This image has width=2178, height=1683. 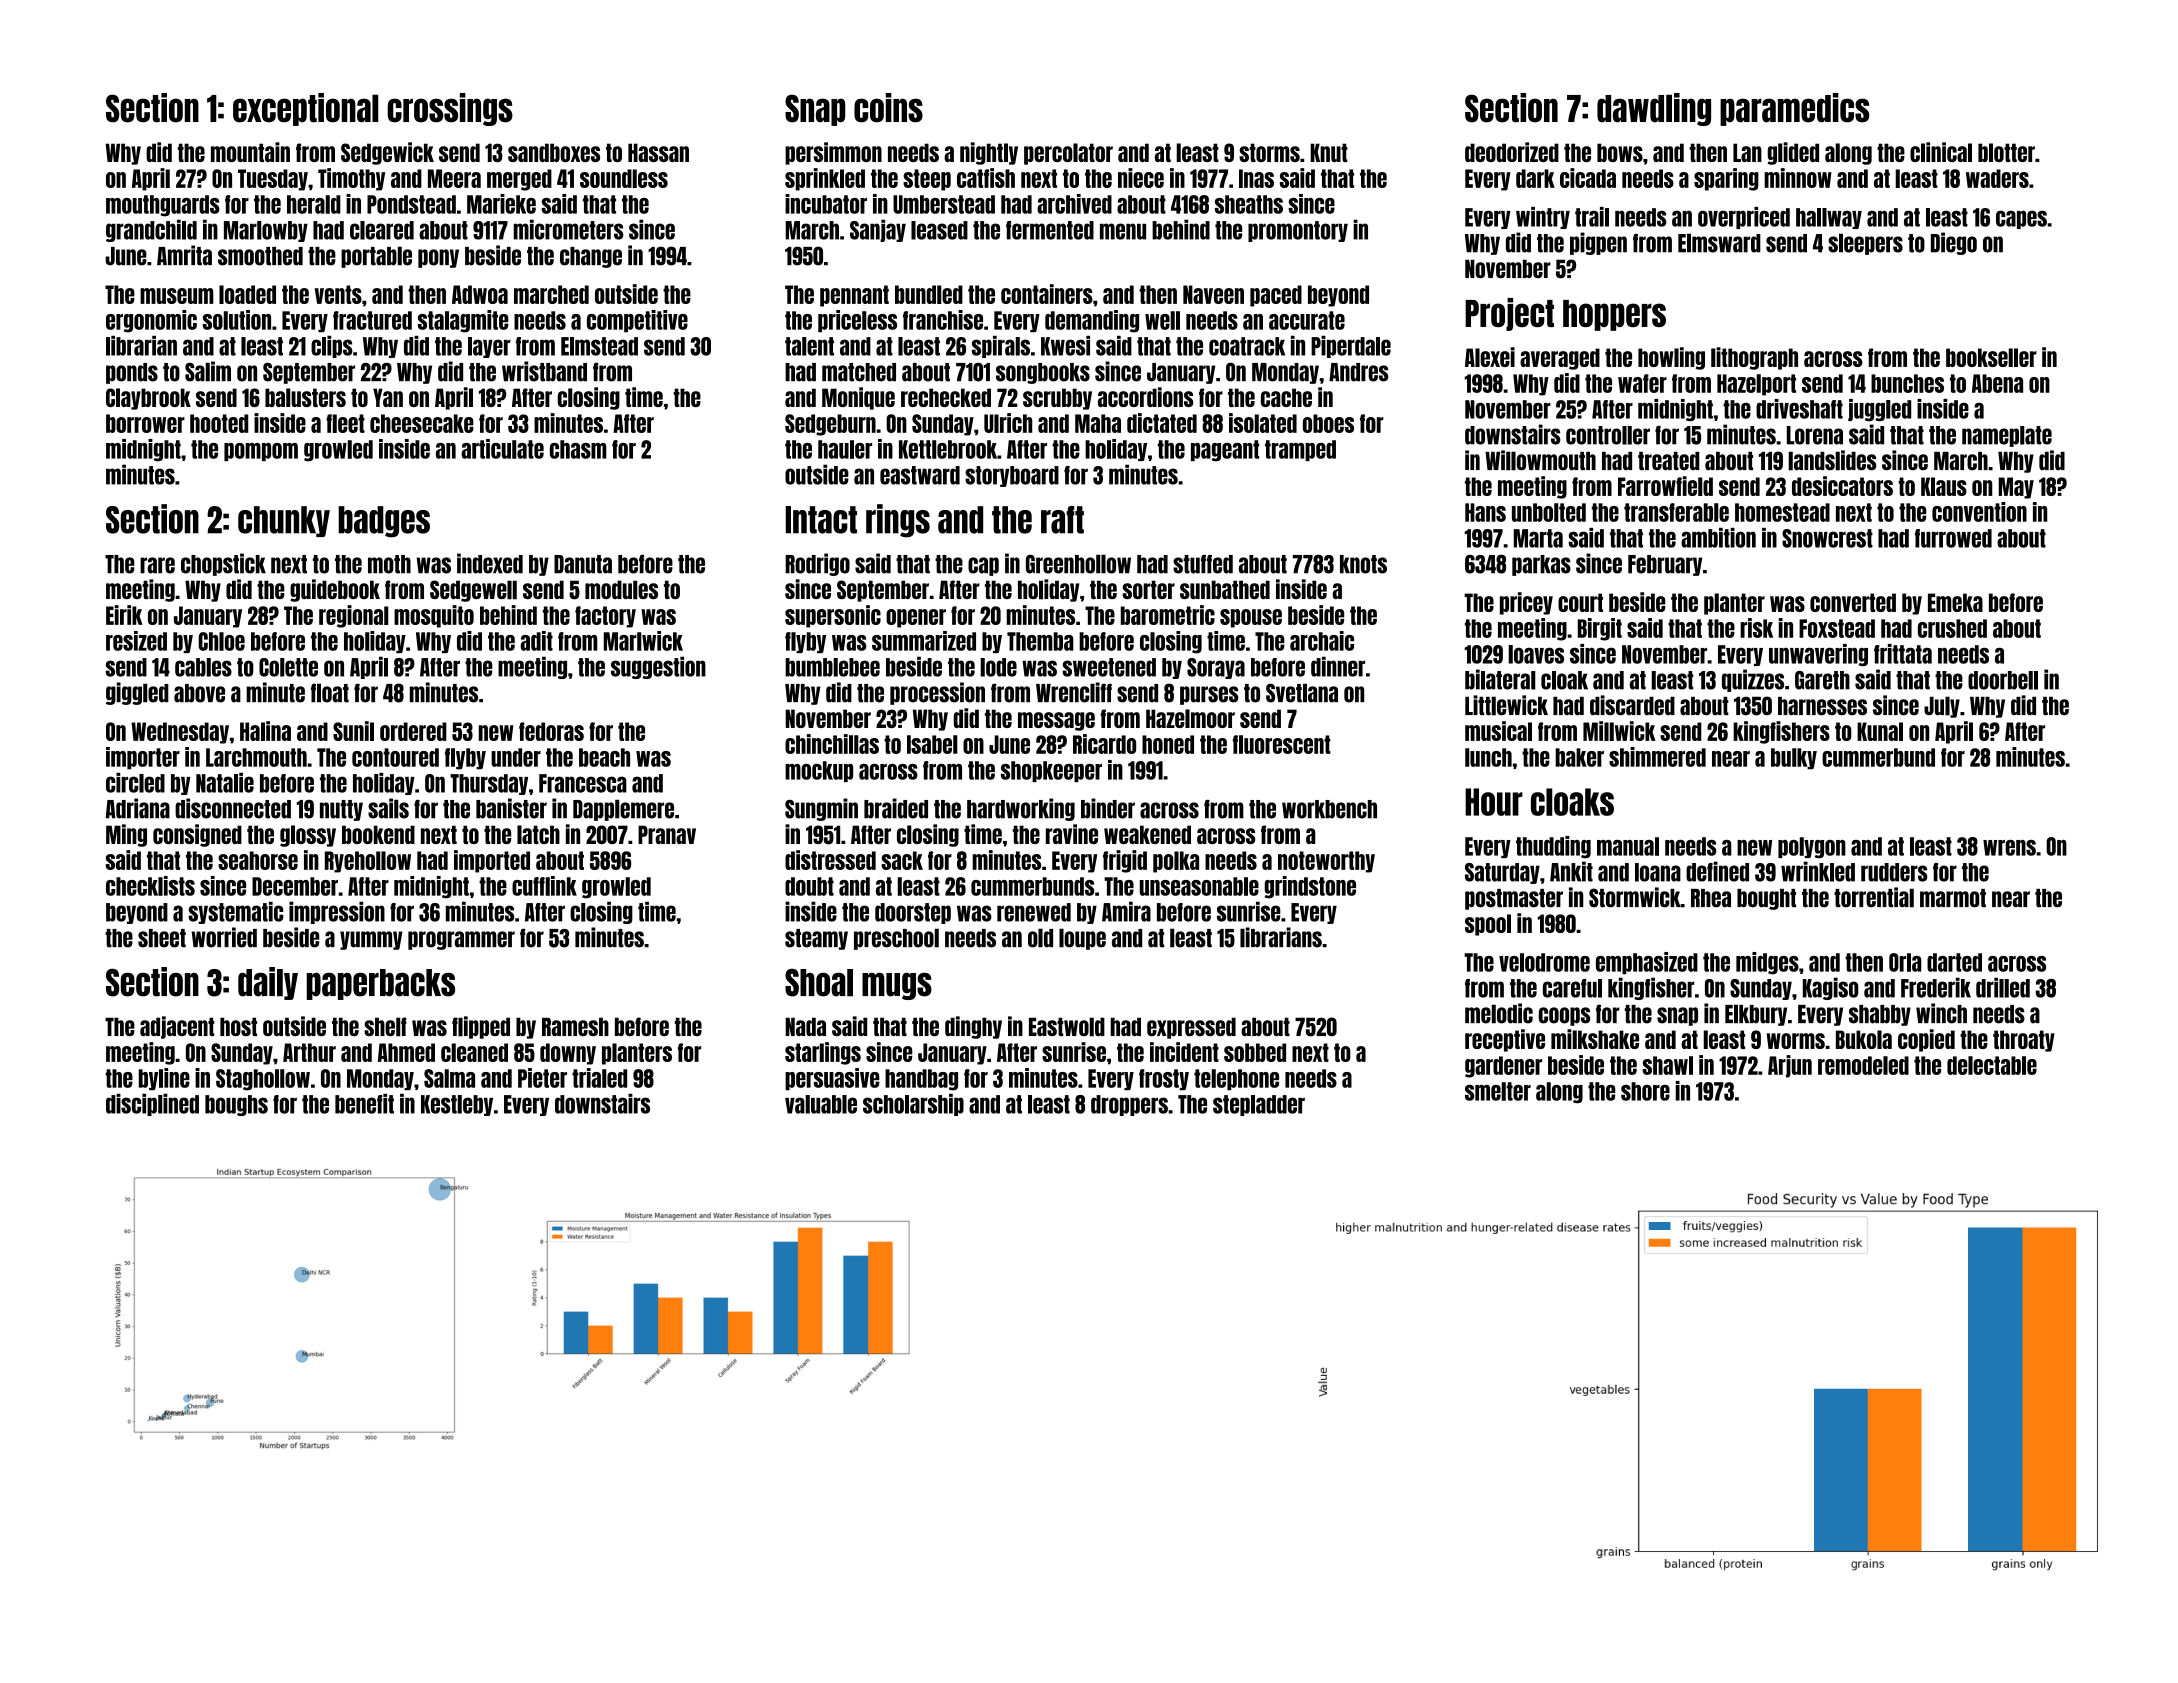 I want to click on oboes, so click(x=1328, y=423).
